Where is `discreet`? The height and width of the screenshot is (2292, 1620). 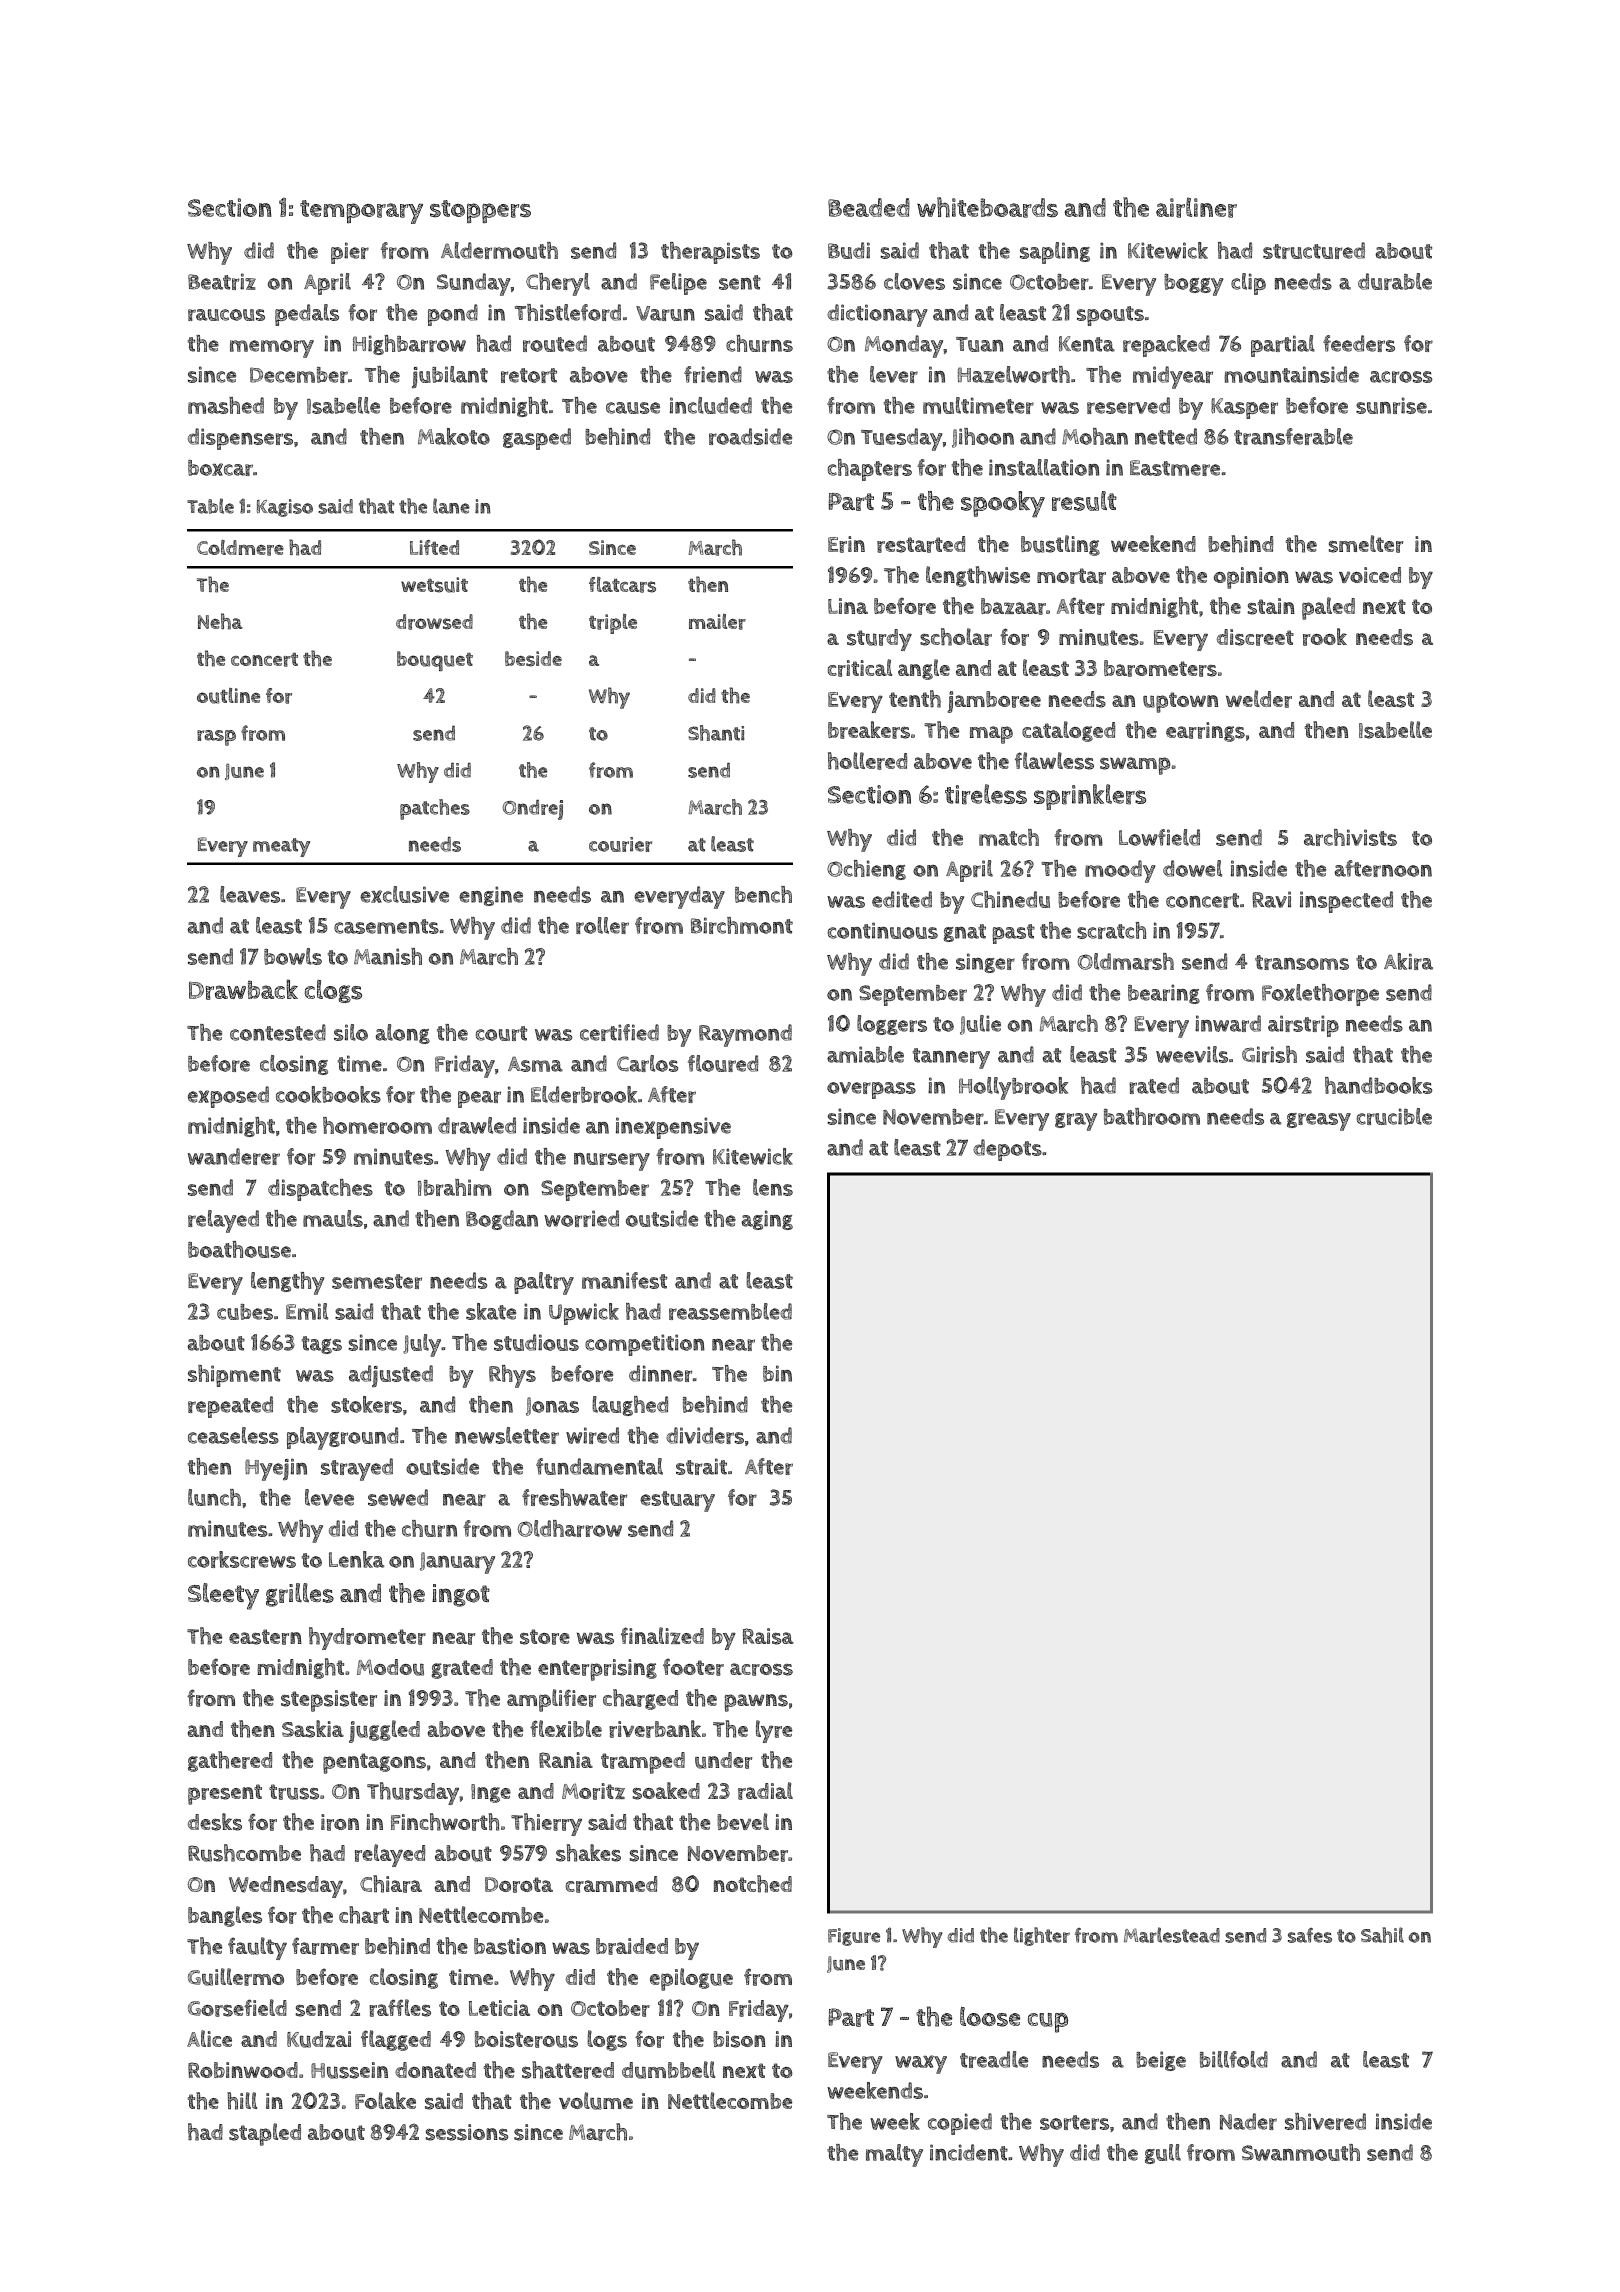
discreet is located at coordinates (1255, 637).
